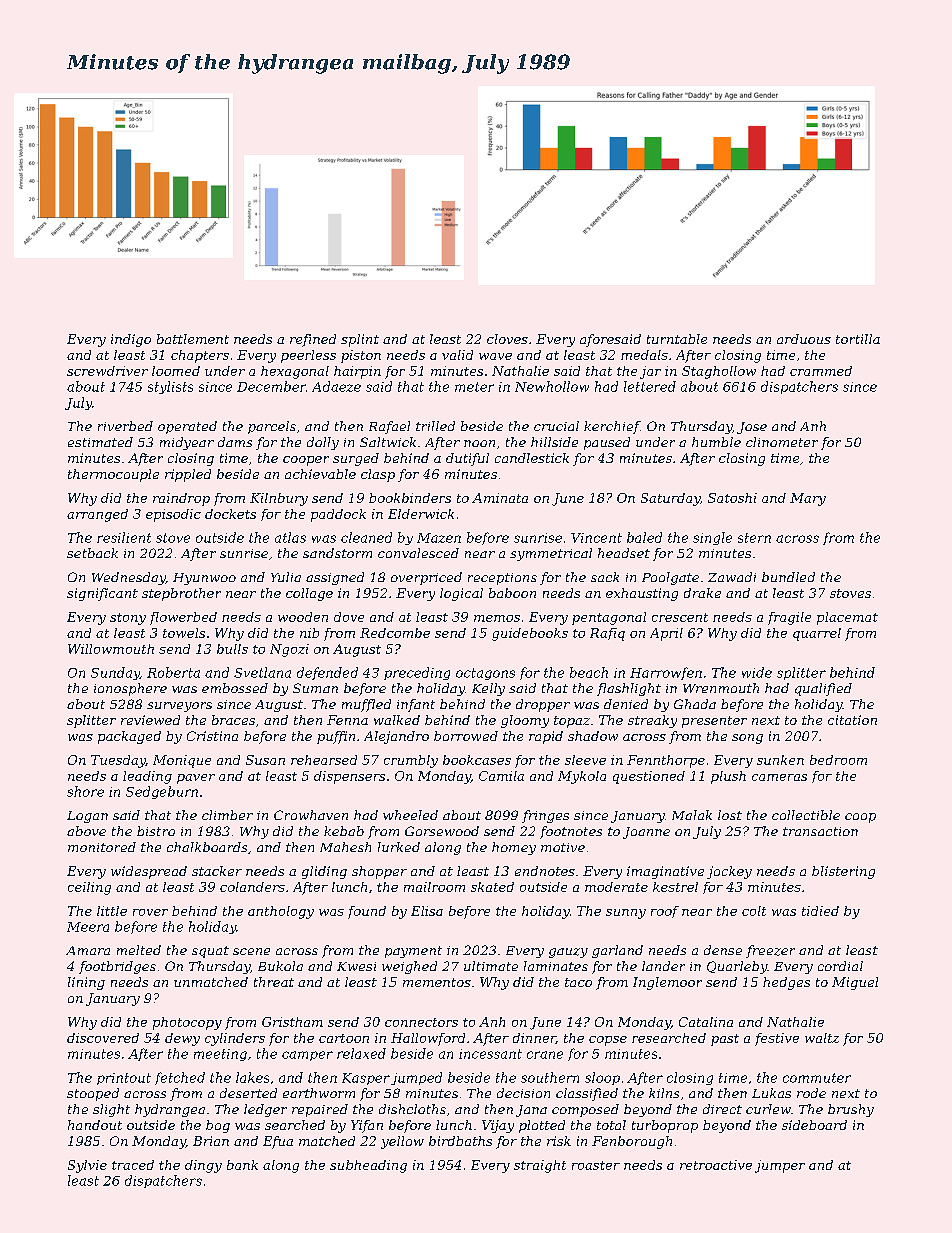 The width and height of the image is (952, 1233). I want to click on Bukola, so click(280, 966).
